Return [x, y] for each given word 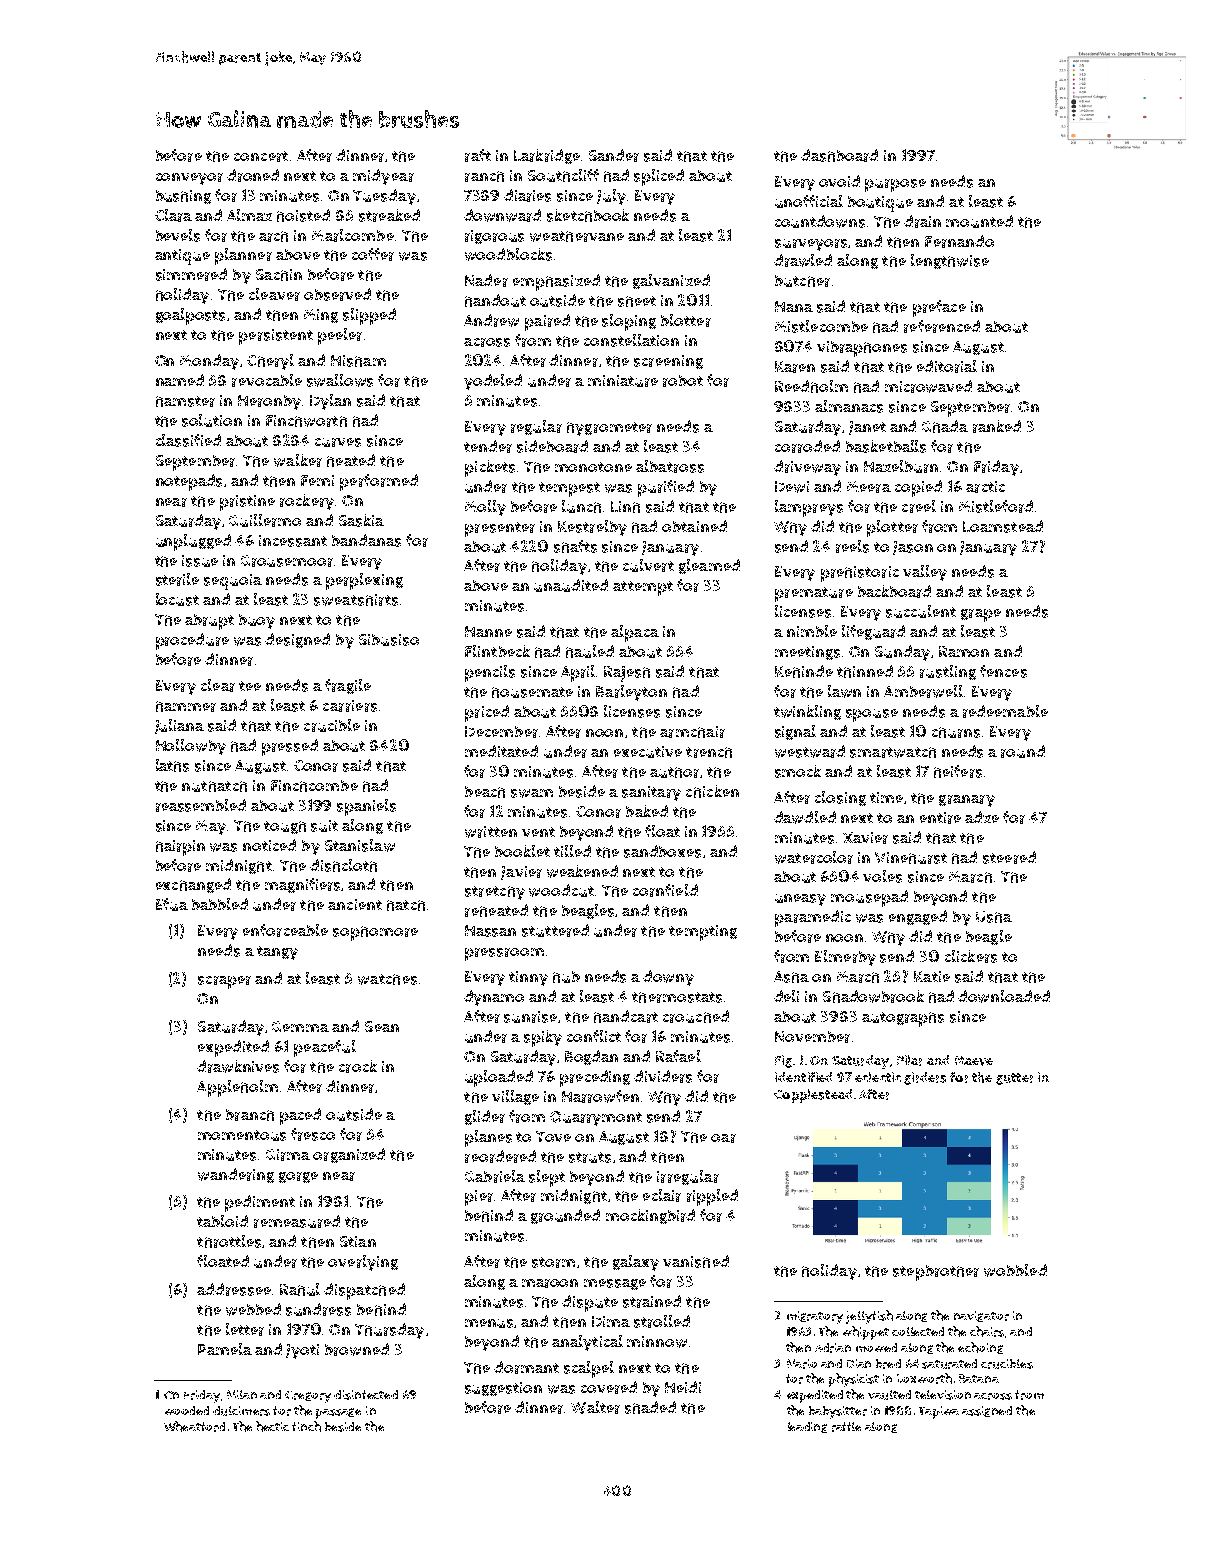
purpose [895, 185]
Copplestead [813, 1096]
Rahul [300, 1289]
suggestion [503, 1389]
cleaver [274, 294]
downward [502, 215]
